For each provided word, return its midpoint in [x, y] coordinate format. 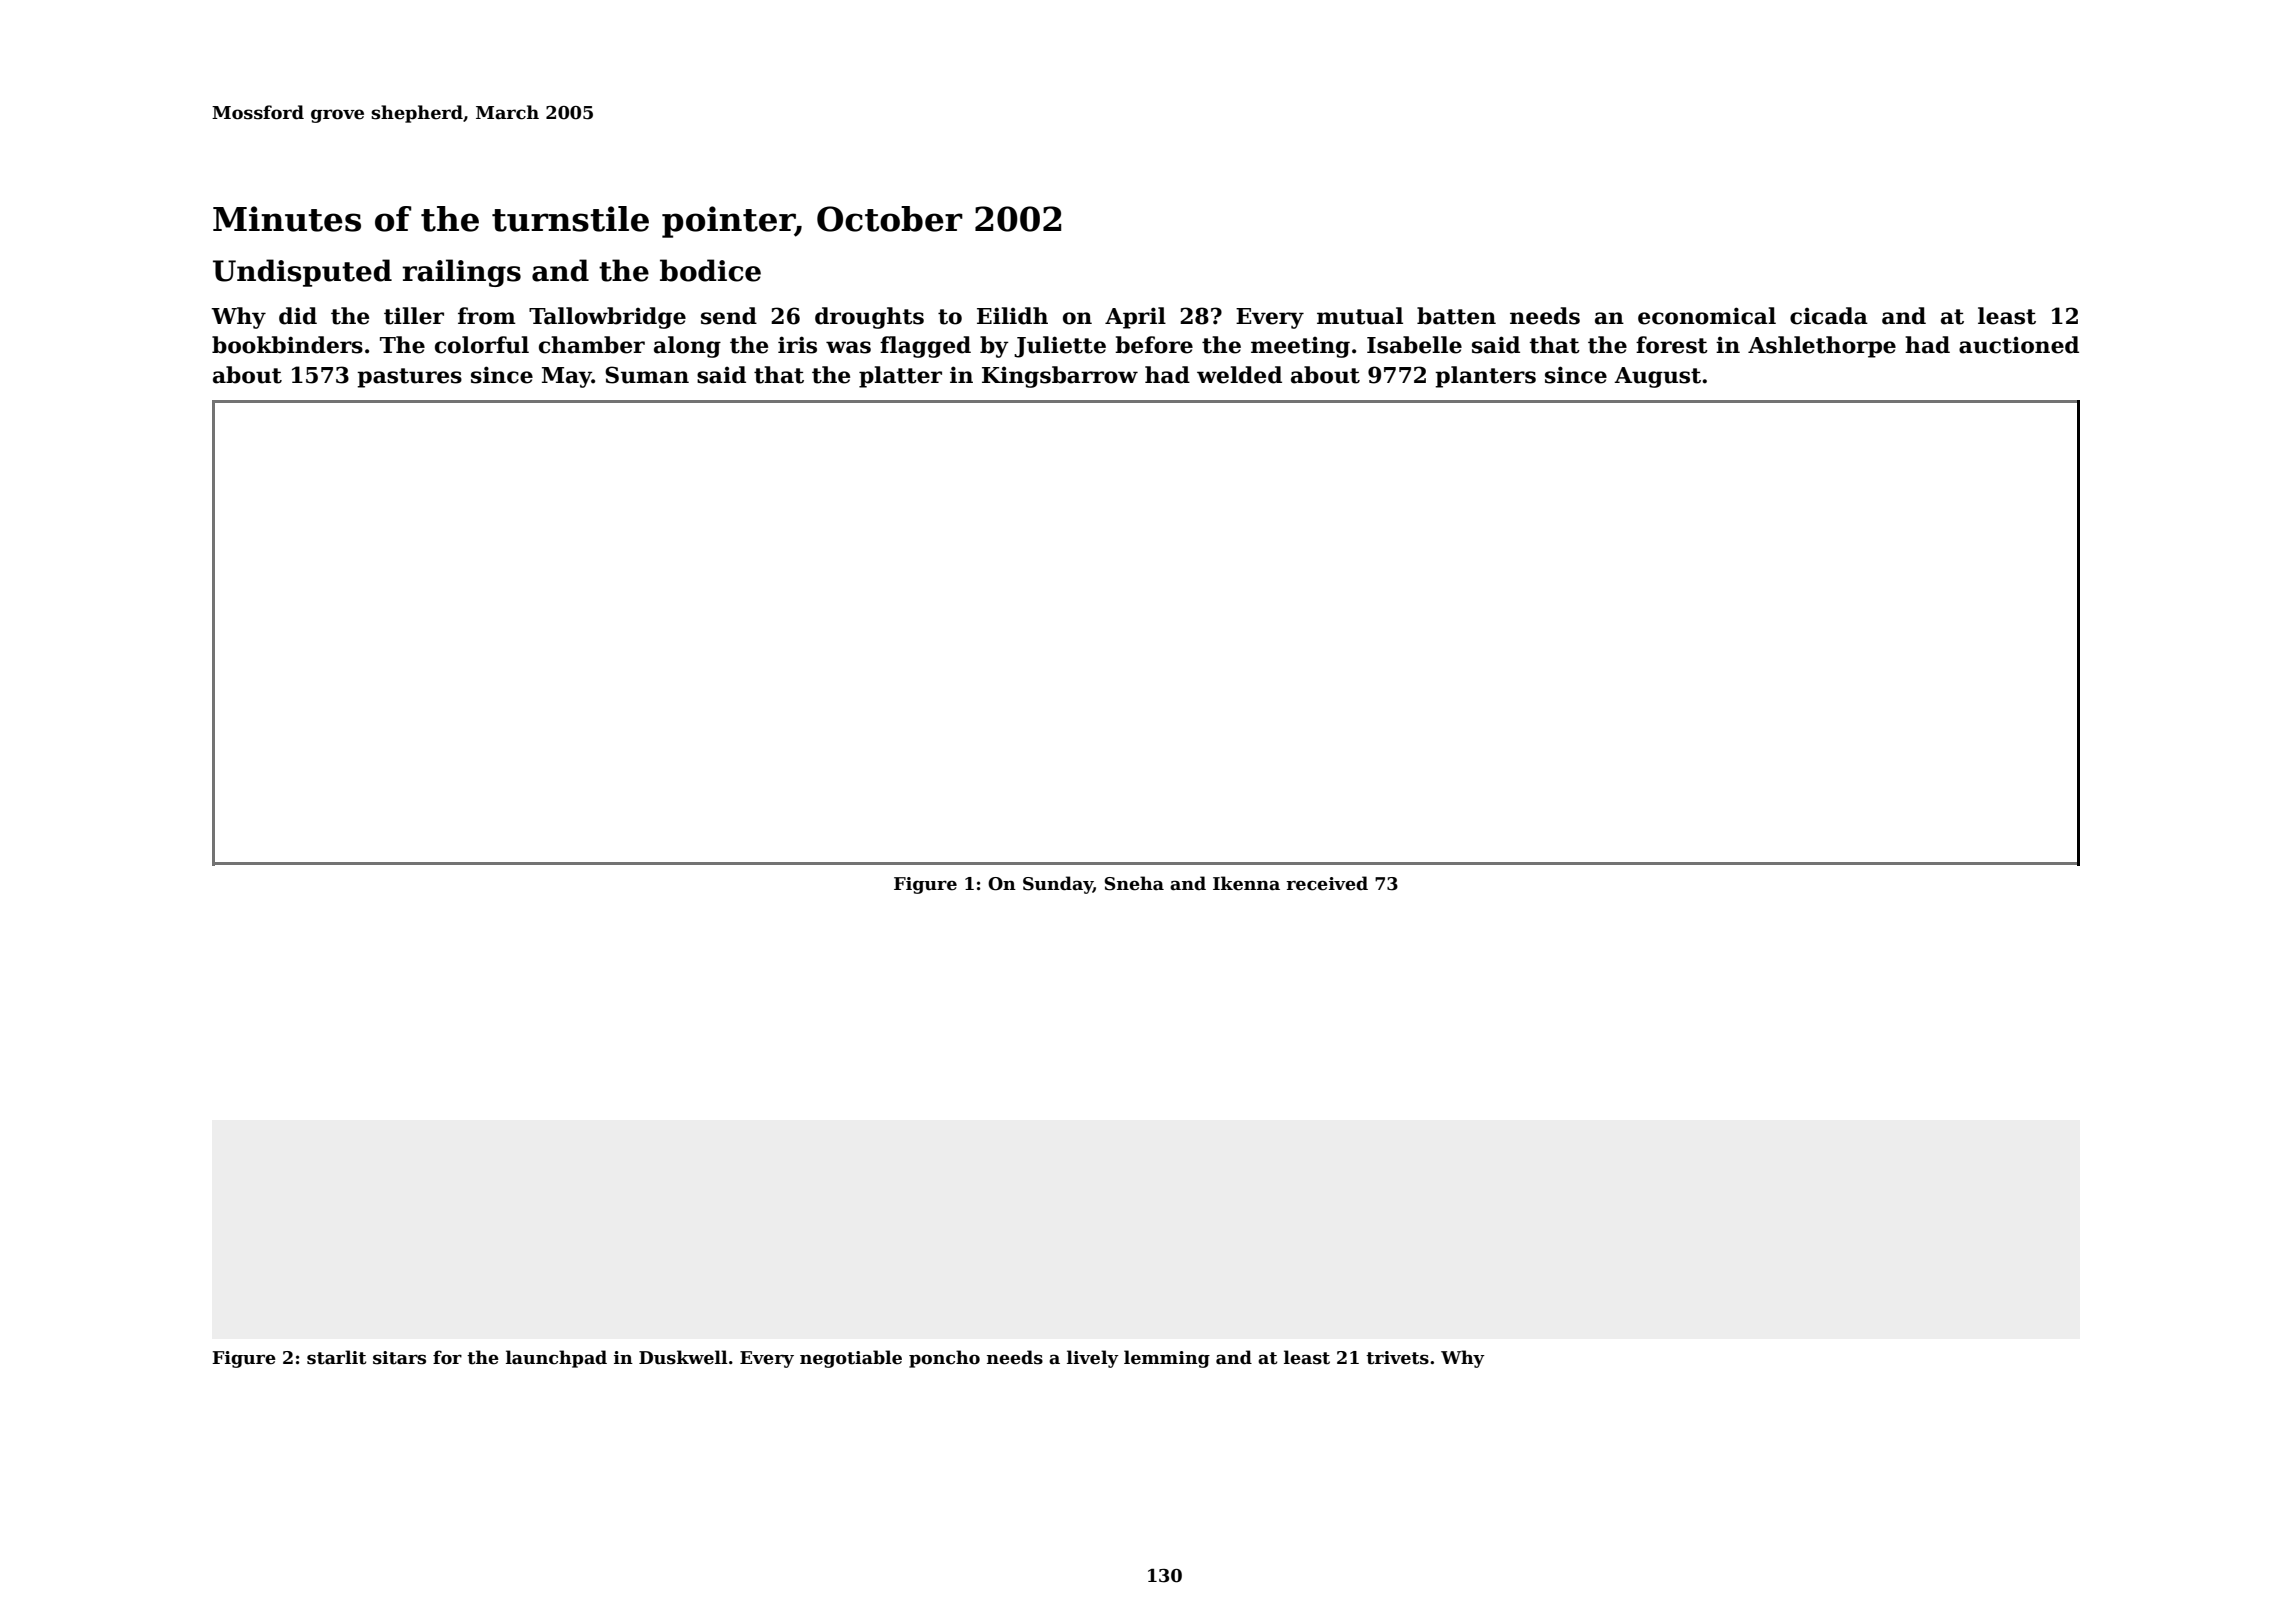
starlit [336, 1357]
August [1657, 377]
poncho [944, 1359]
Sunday [1058, 885]
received [1327, 883]
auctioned [2019, 345]
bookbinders [287, 345]
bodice [710, 270]
